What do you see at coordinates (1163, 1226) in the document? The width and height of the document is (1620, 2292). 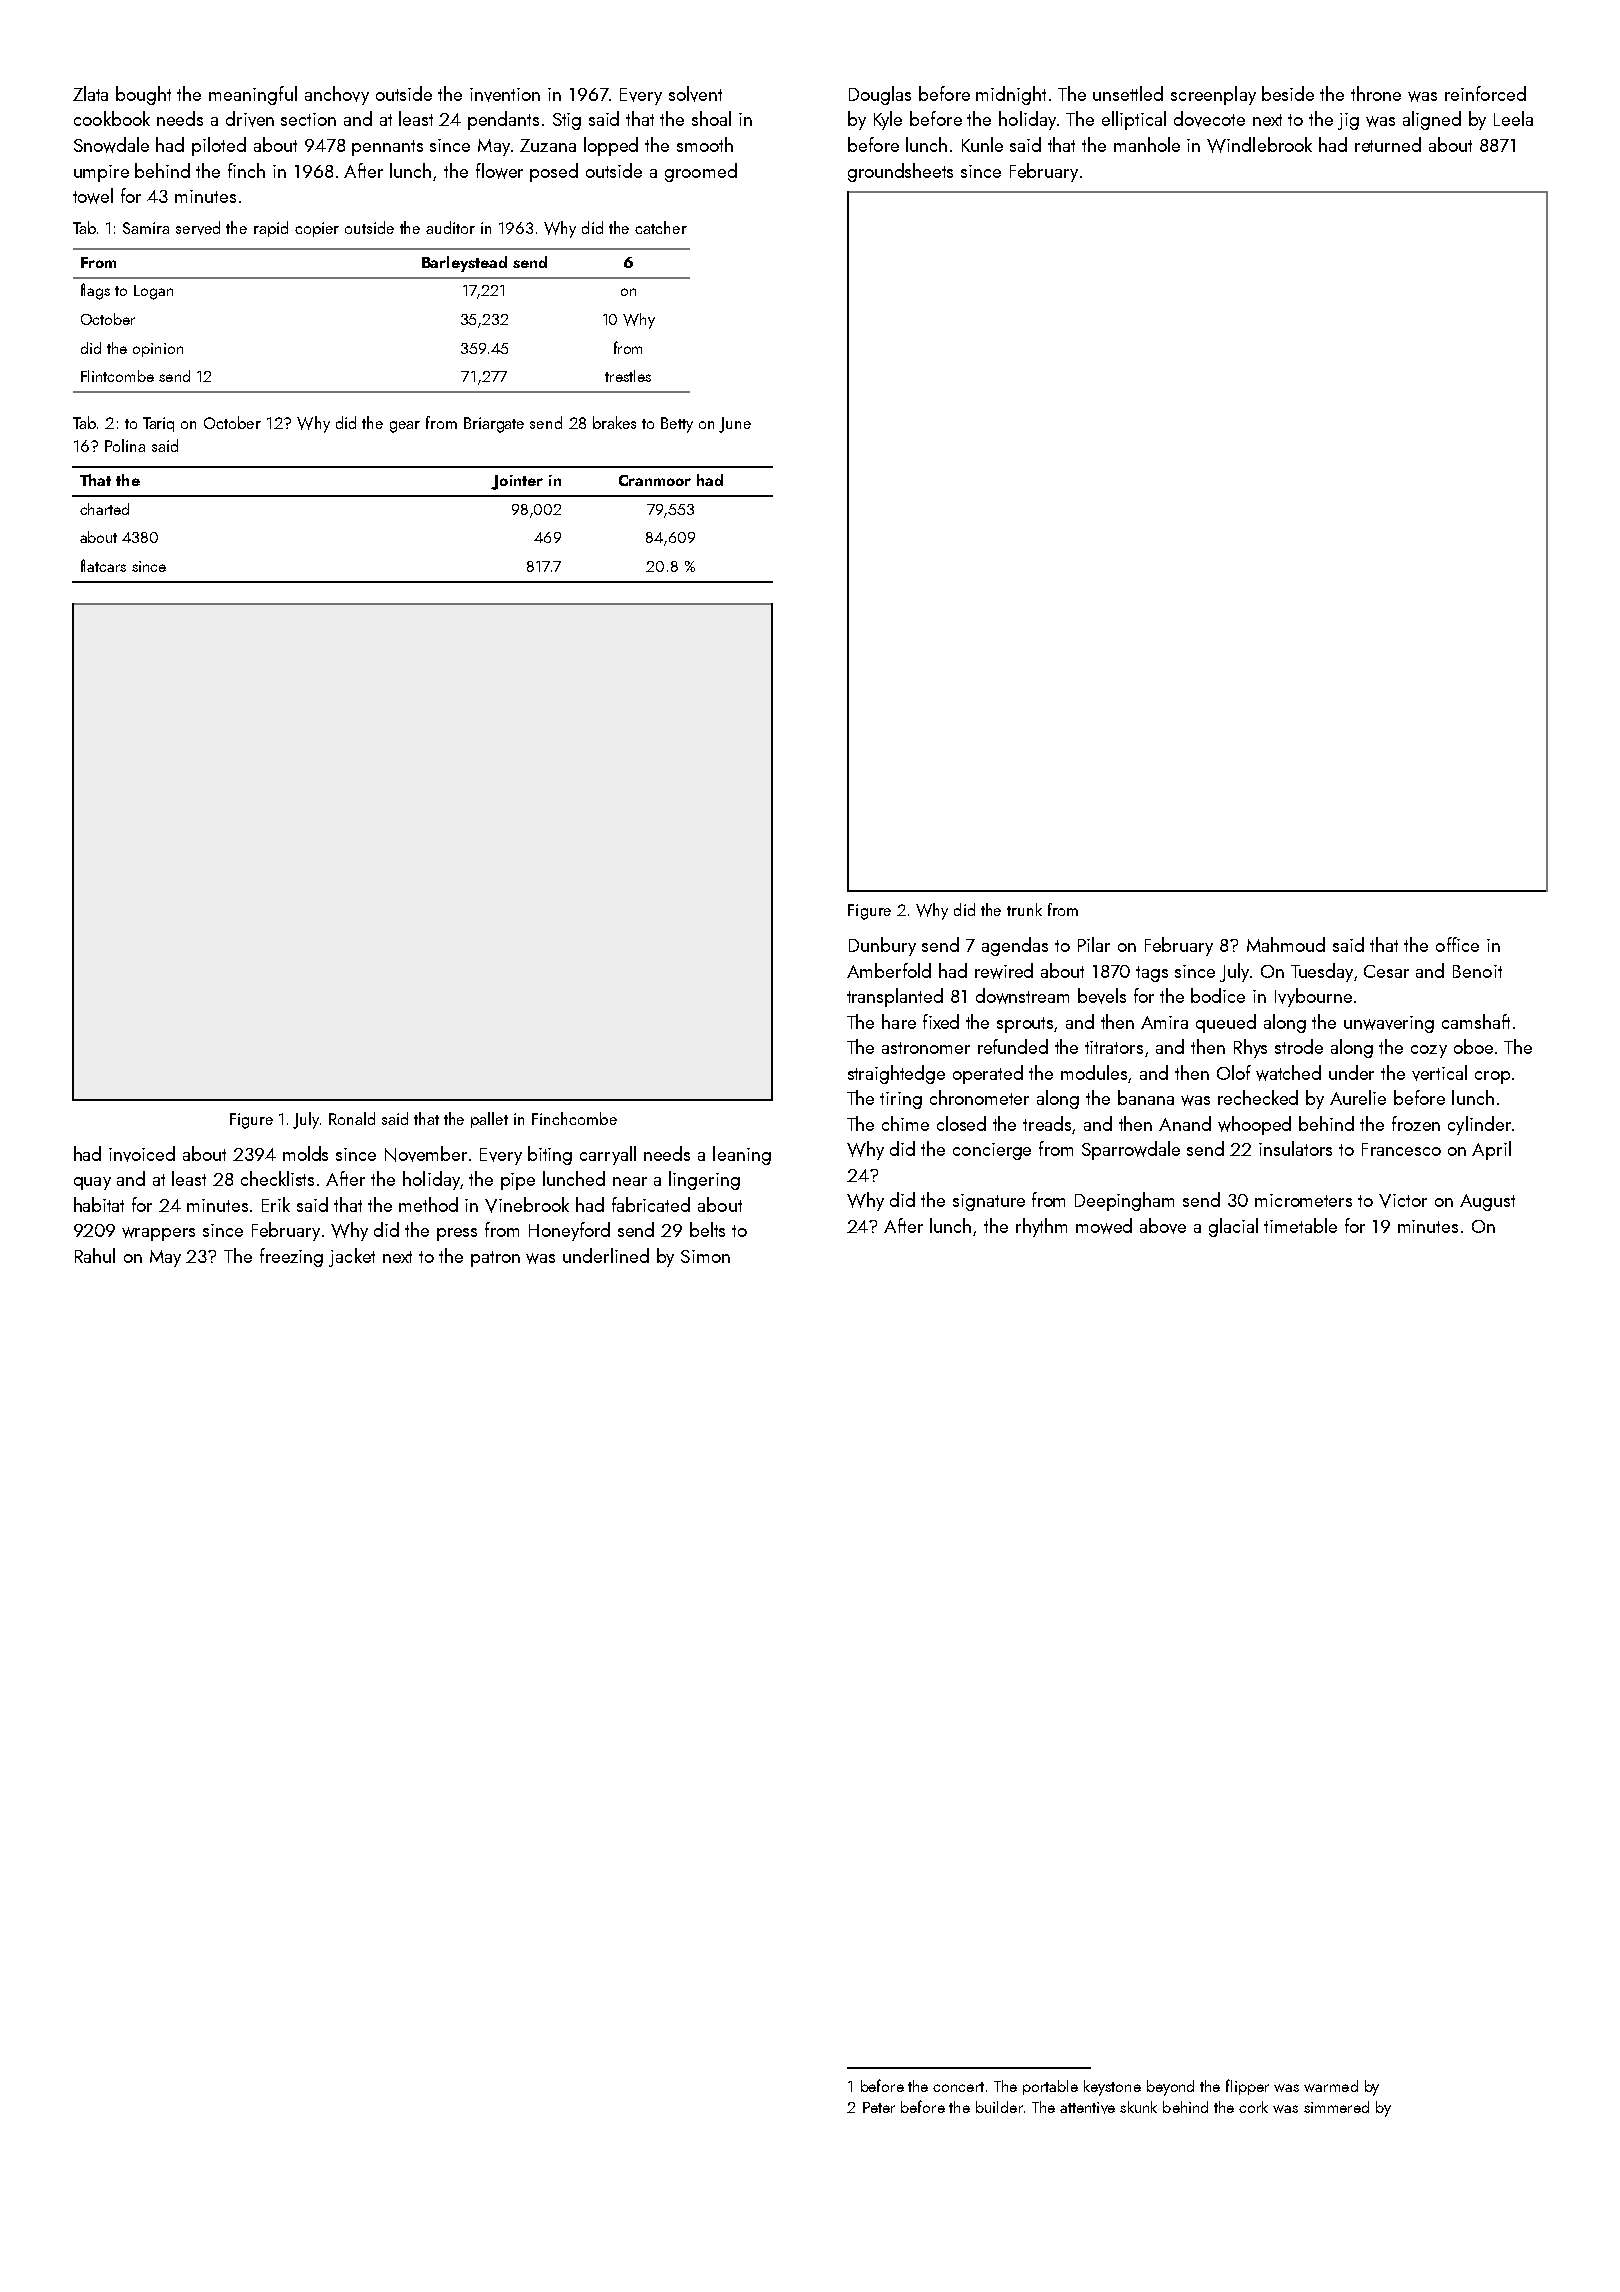 I see `above` at bounding box center [1163, 1226].
